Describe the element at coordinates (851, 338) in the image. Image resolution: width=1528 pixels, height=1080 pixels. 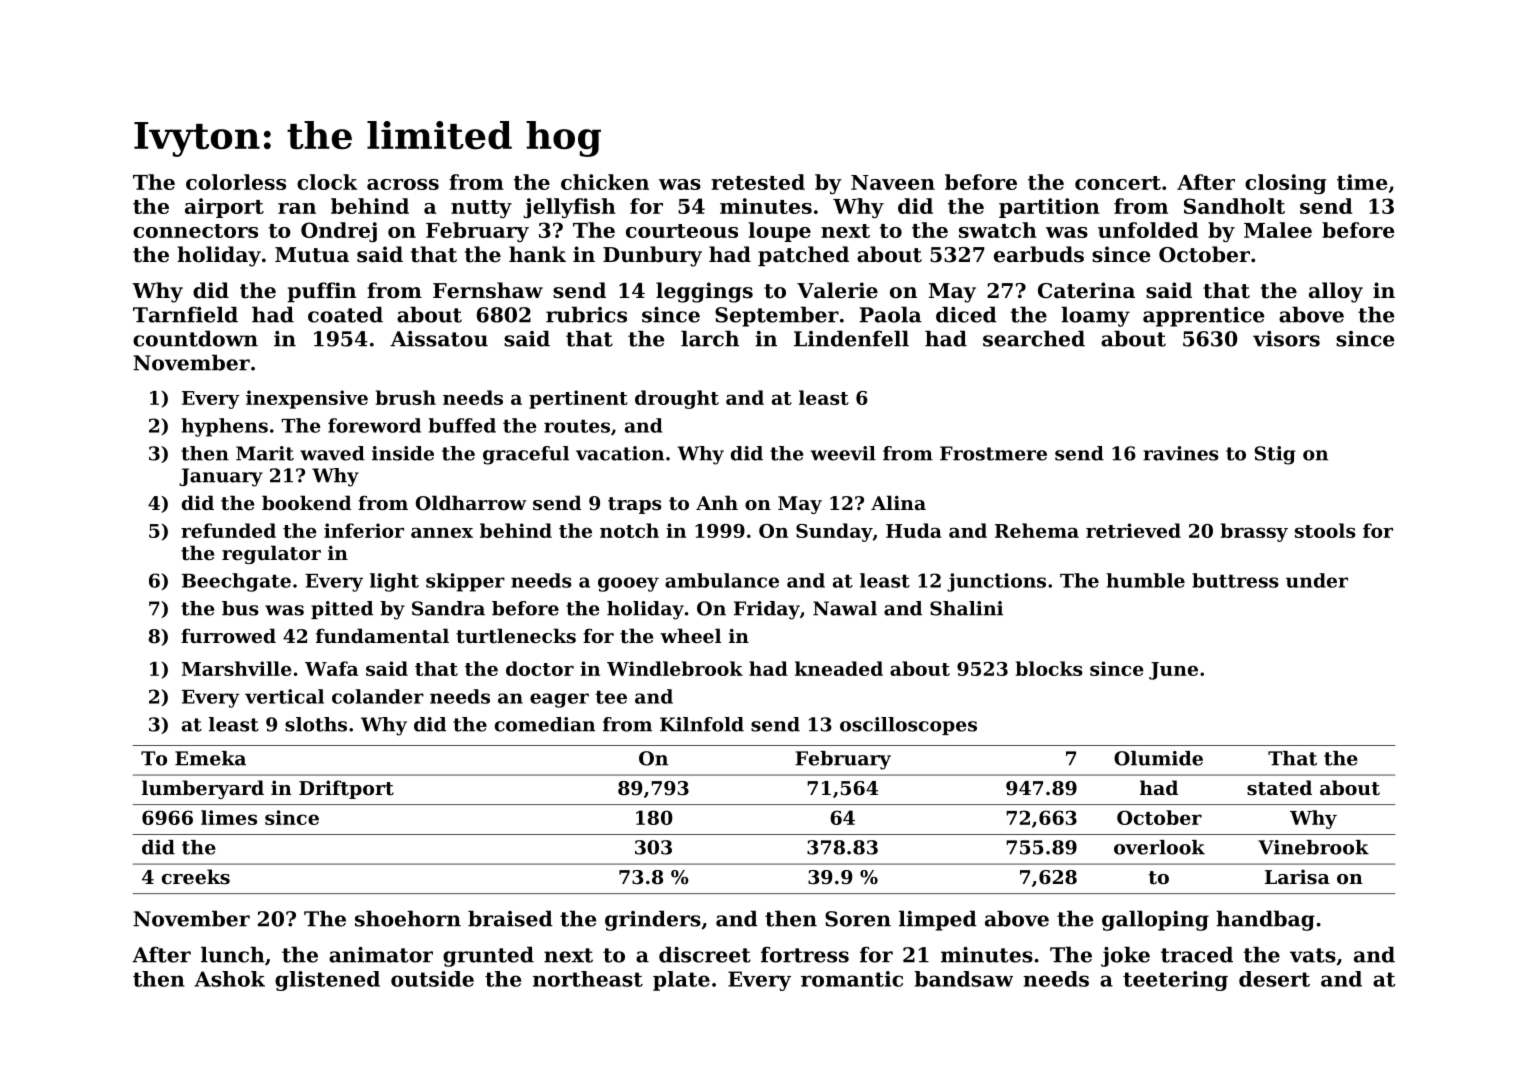
I see `Lindenfell` at that location.
